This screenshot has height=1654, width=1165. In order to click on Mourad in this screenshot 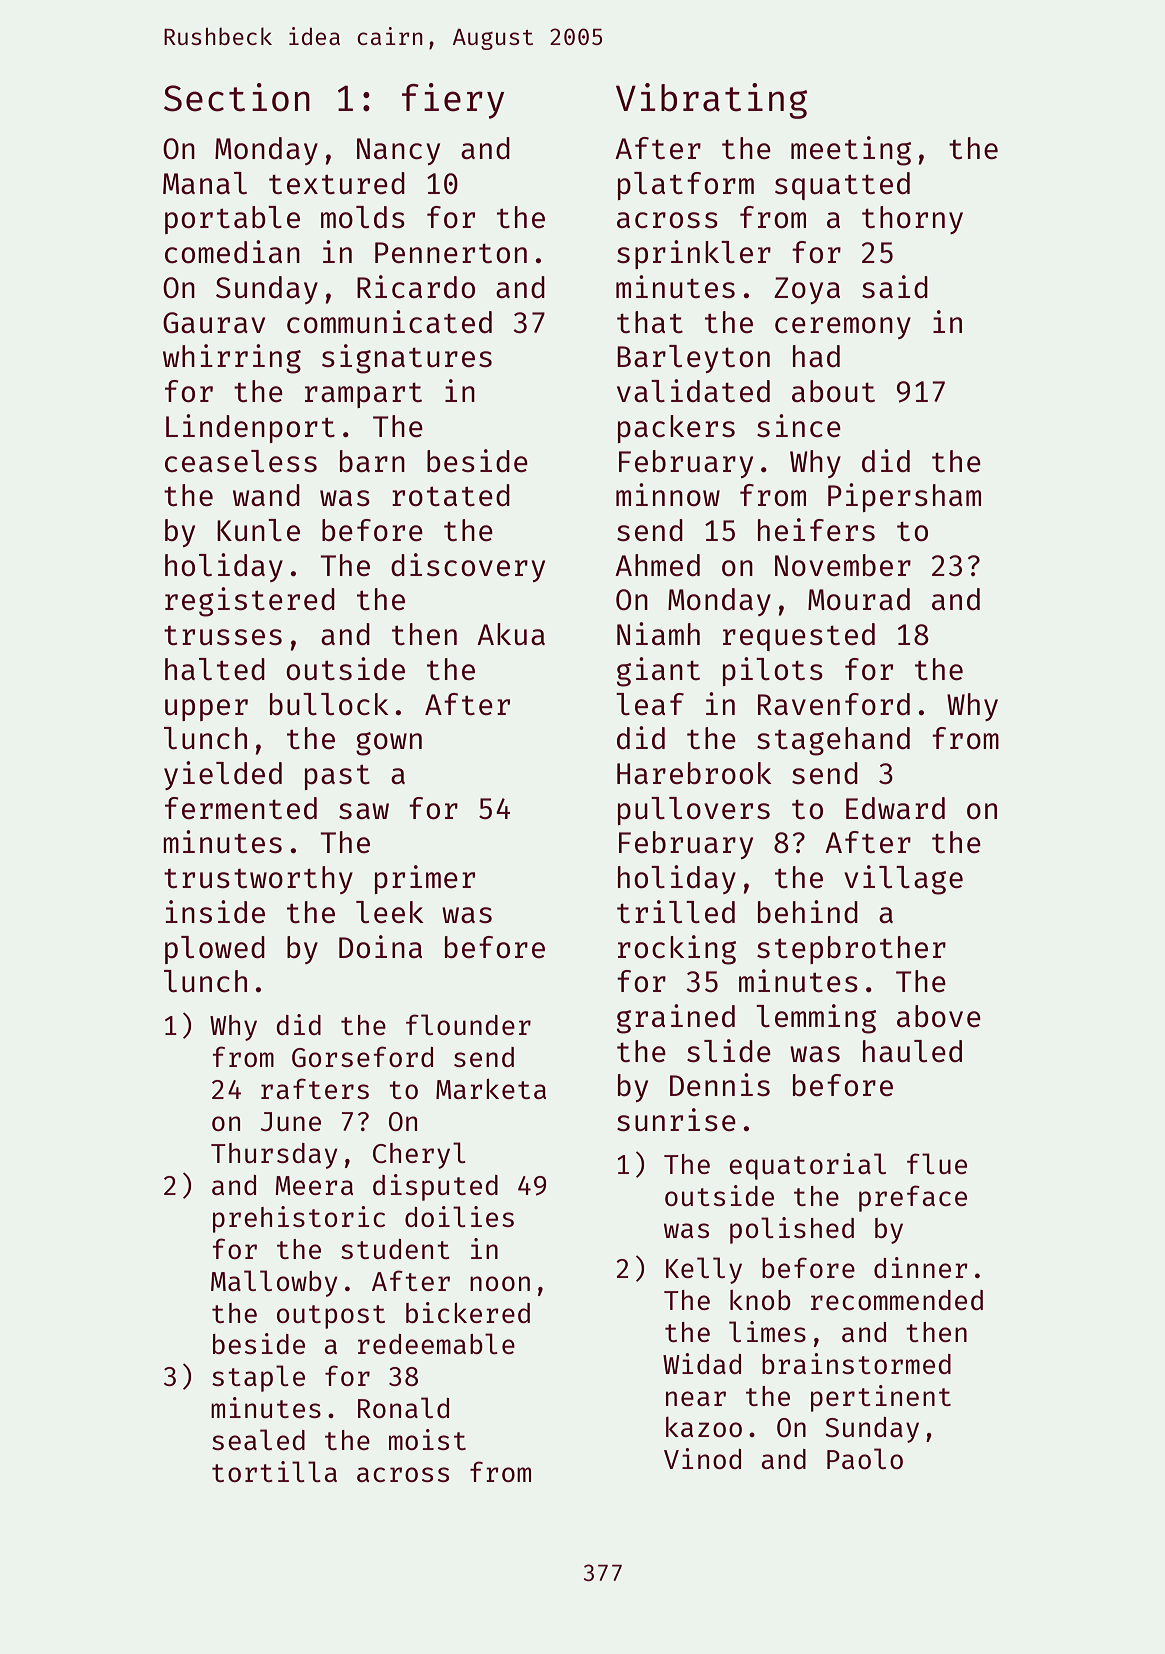, I will do `click(859, 599)`.
